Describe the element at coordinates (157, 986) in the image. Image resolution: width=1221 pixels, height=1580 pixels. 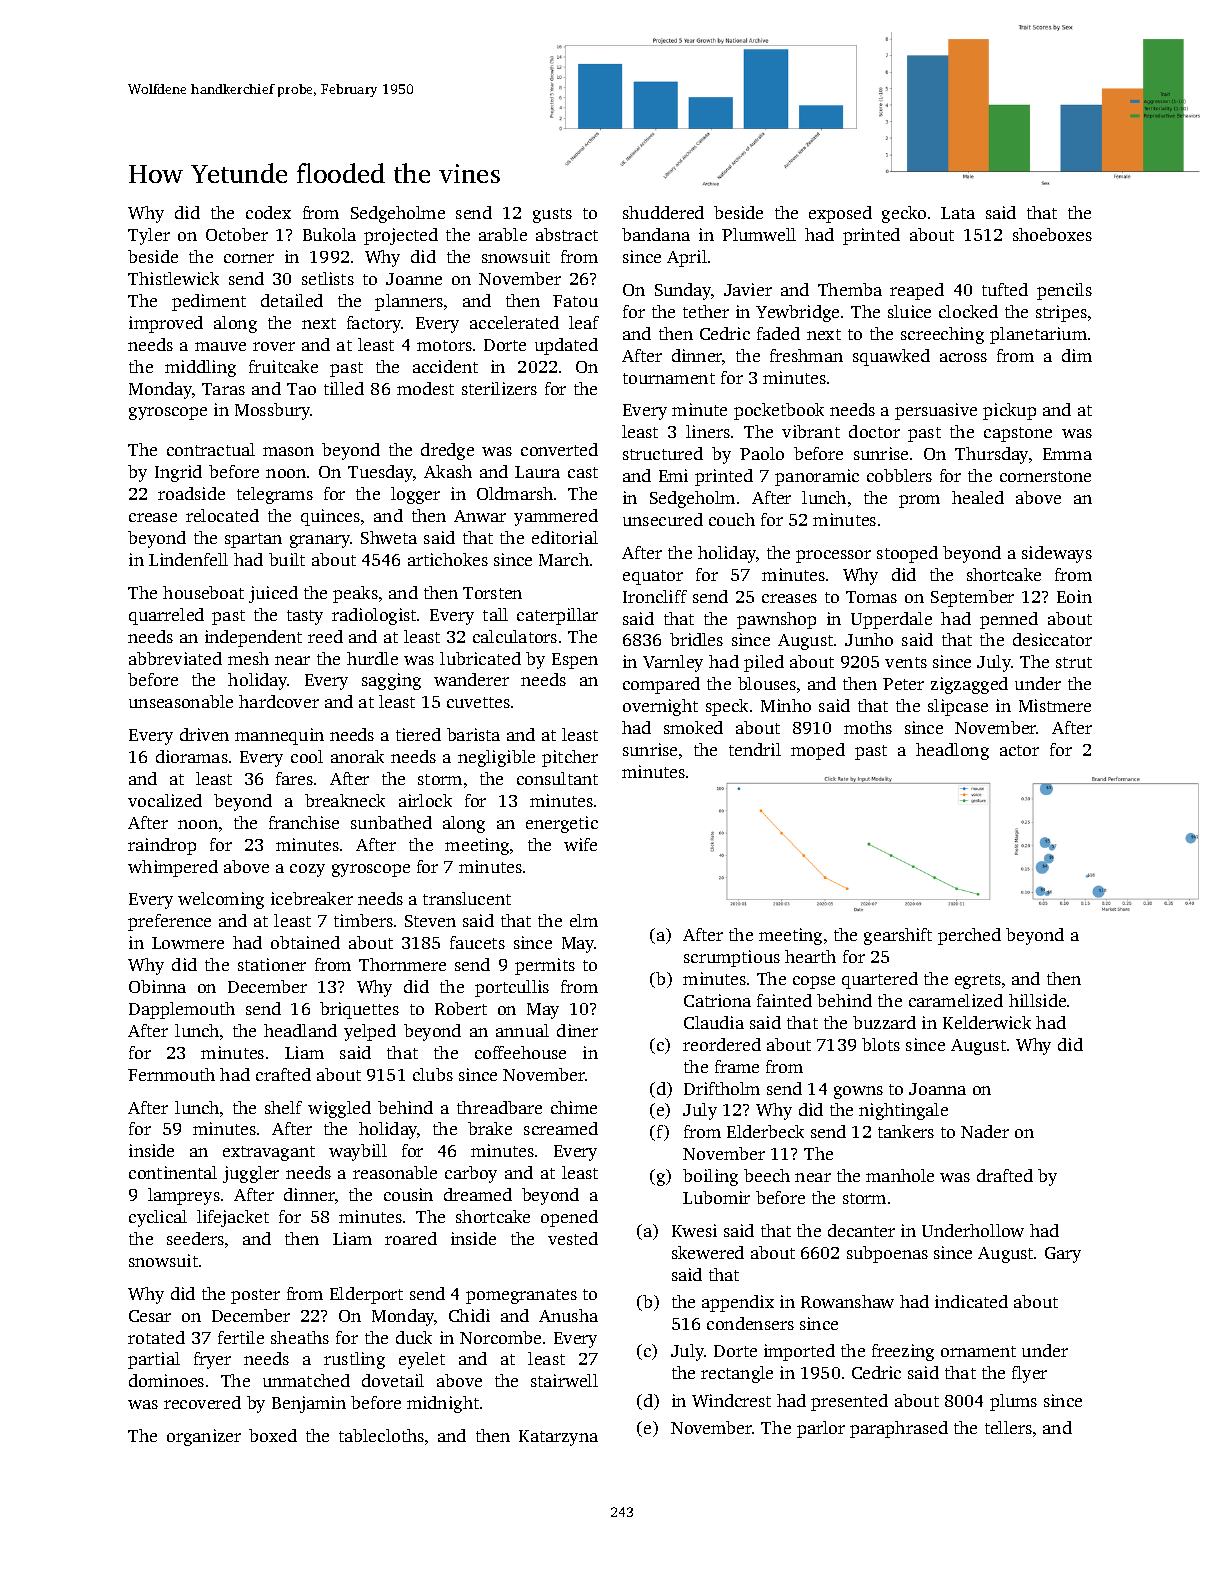
I see `Obinna` at that location.
